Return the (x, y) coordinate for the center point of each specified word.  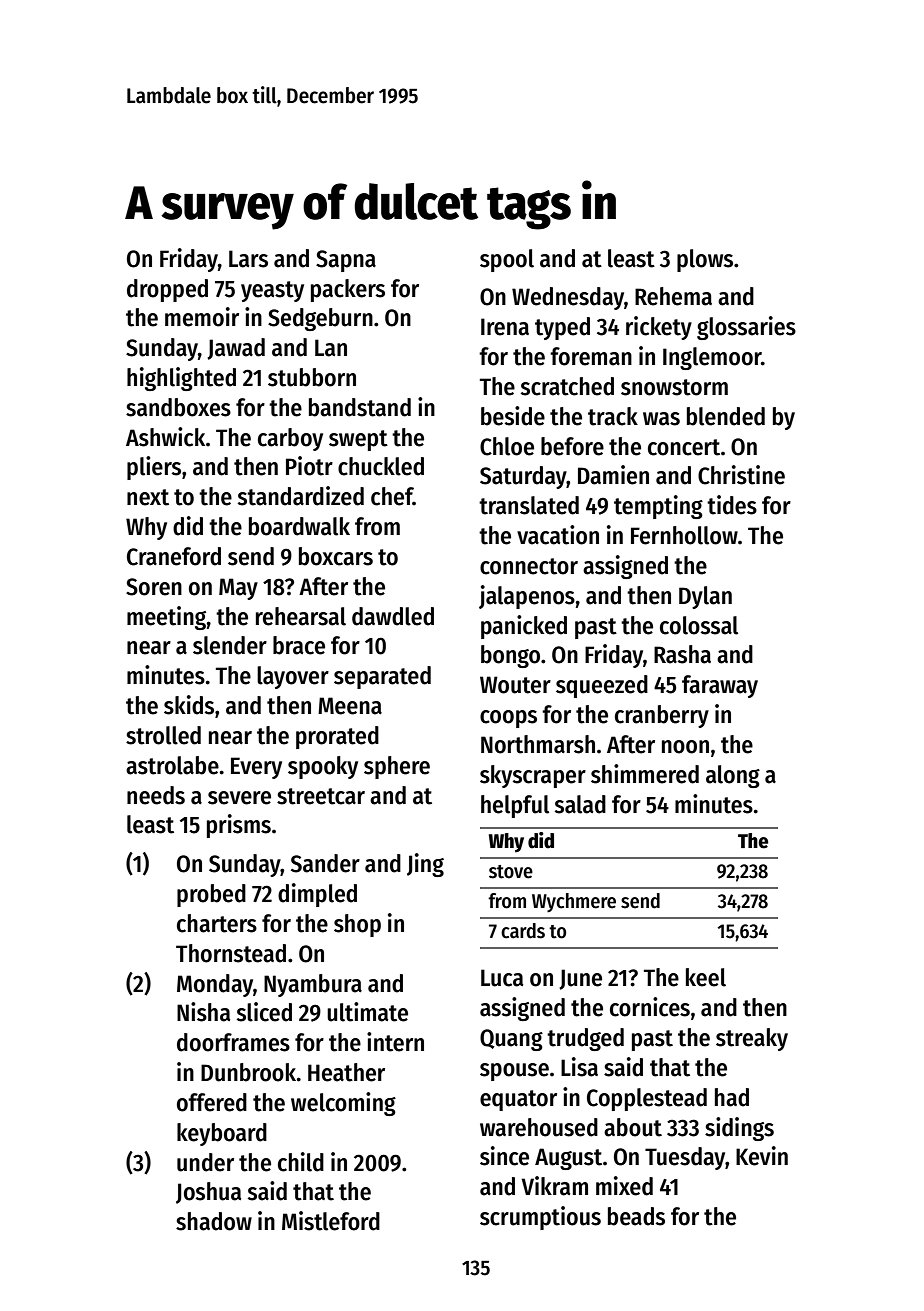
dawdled (393, 616)
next (148, 497)
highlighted (181, 379)
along (733, 776)
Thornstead (231, 953)
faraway (720, 686)
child (301, 1162)
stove (511, 872)
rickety (659, 328)
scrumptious (540, 1218)
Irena (505, 327)
